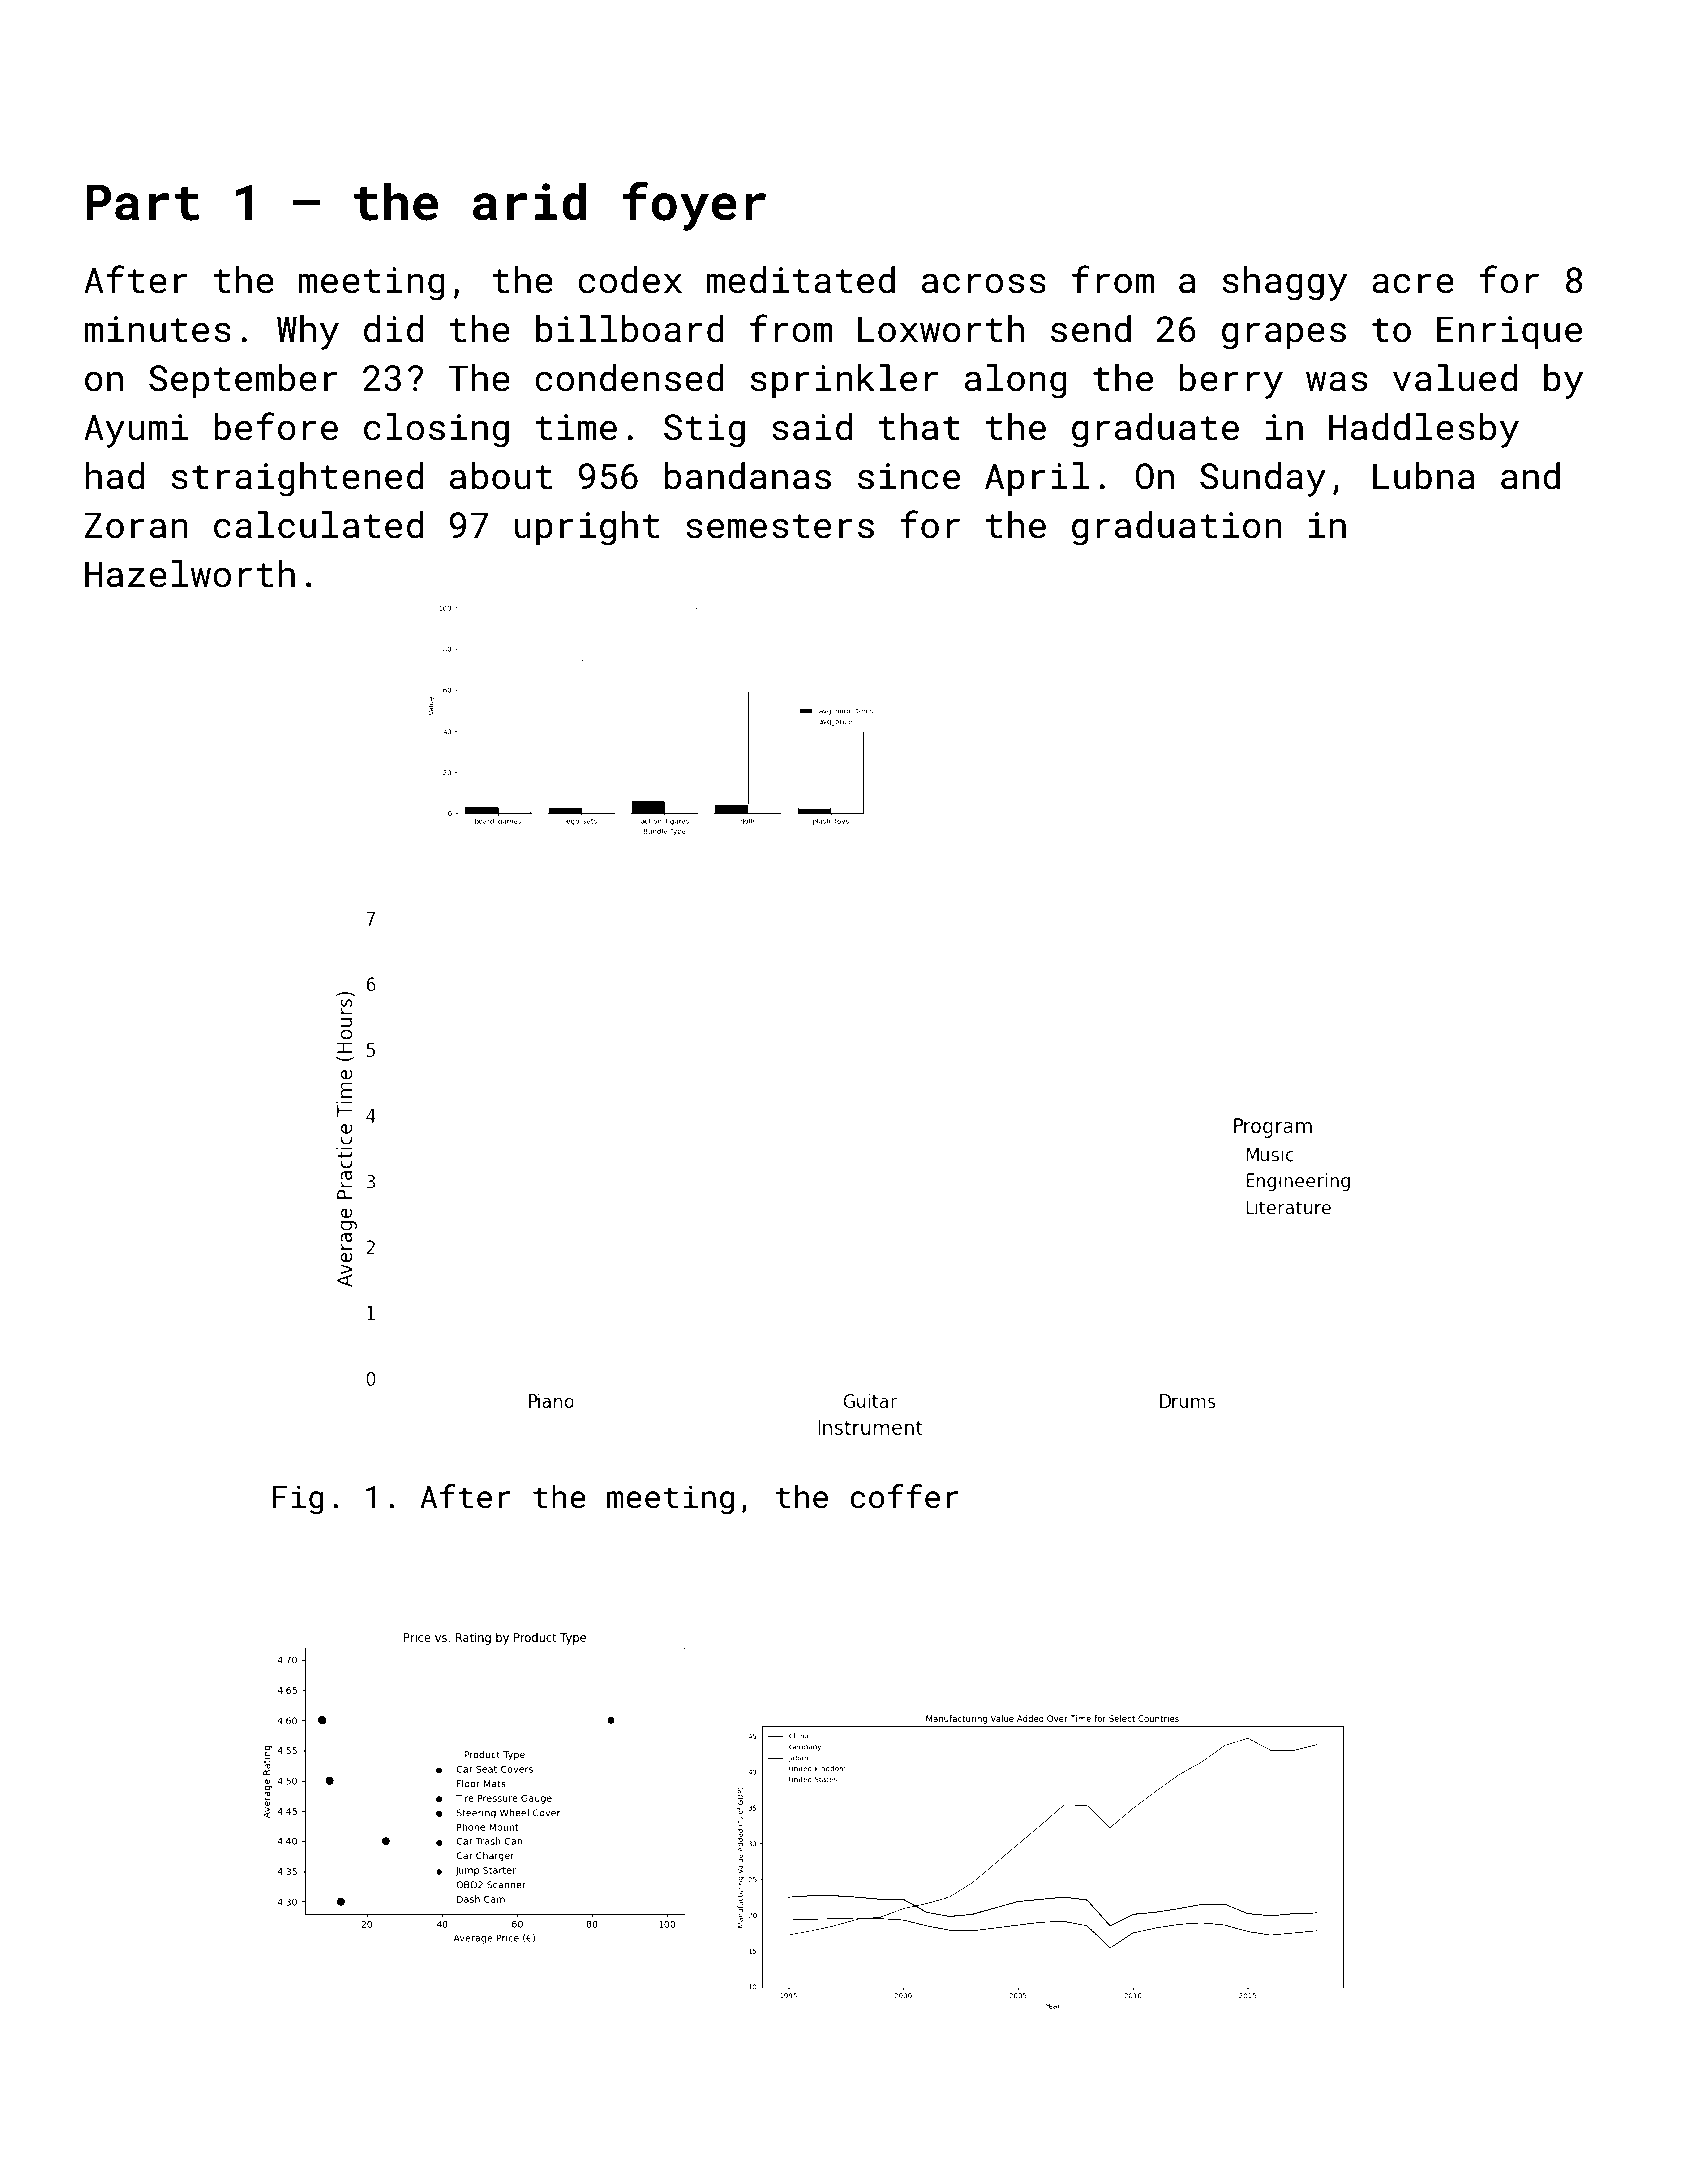  I want to click on semesters, so click(780, 526).
